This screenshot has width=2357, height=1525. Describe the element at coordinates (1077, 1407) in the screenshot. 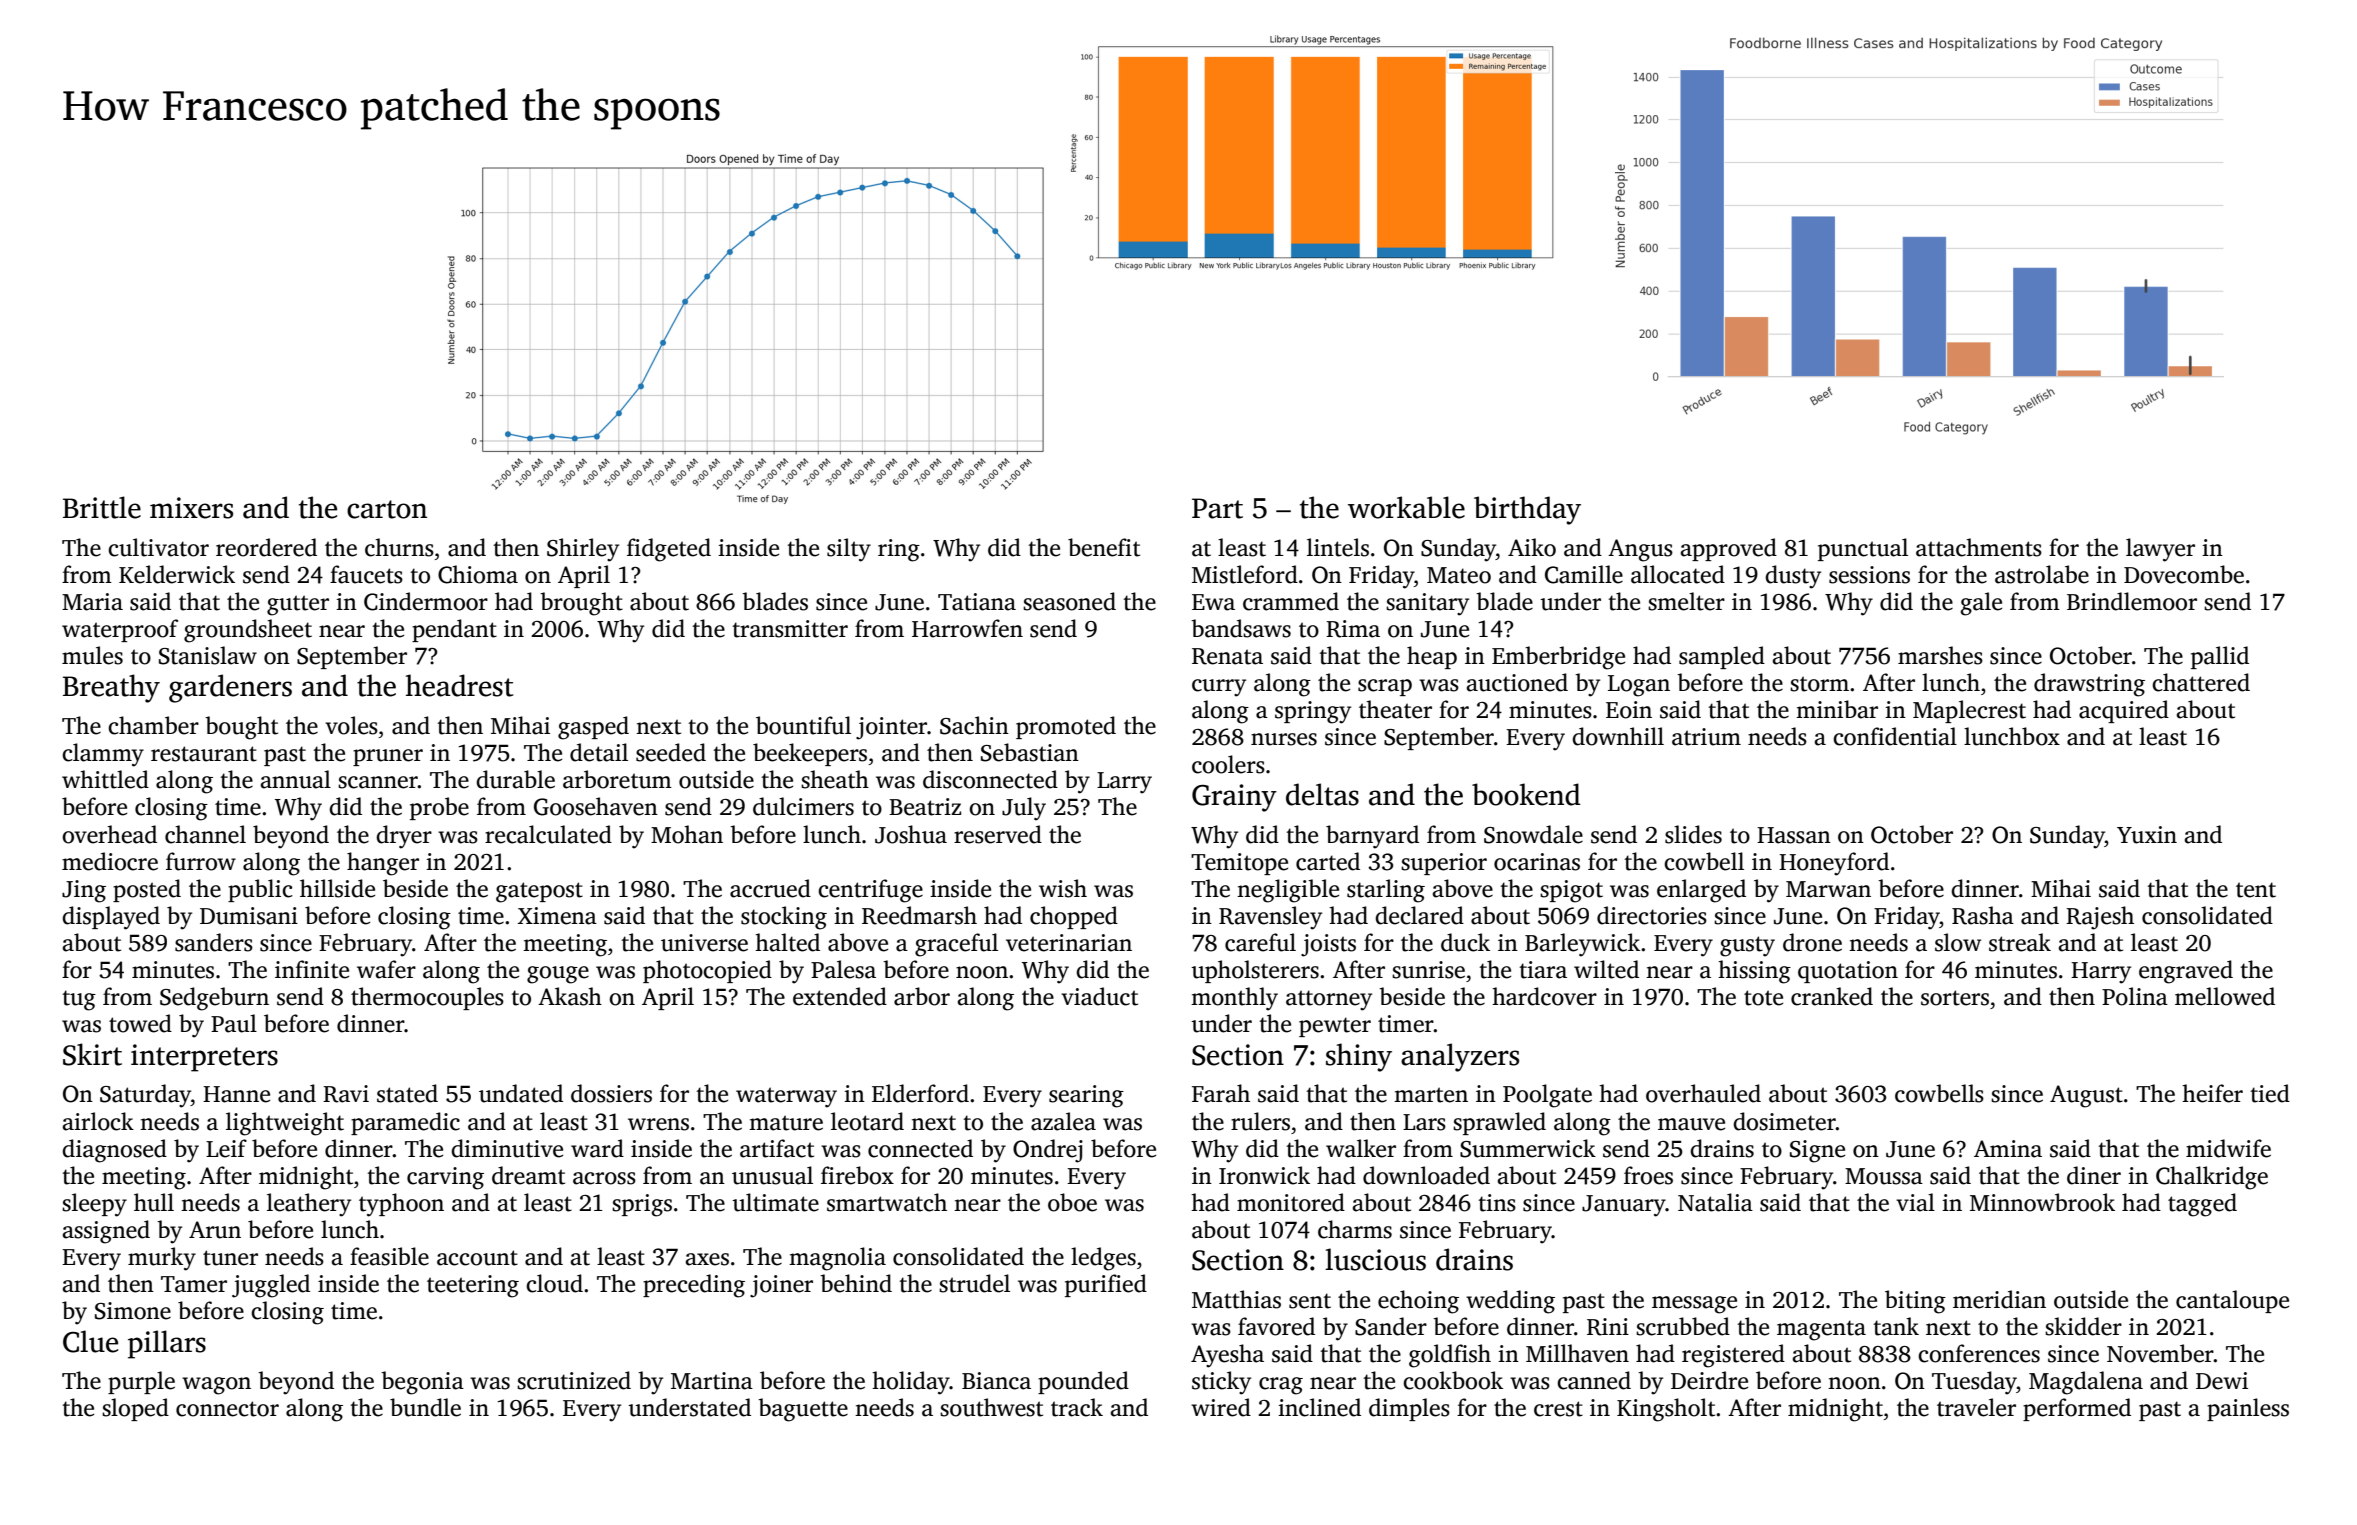

I see `track` at that location.
